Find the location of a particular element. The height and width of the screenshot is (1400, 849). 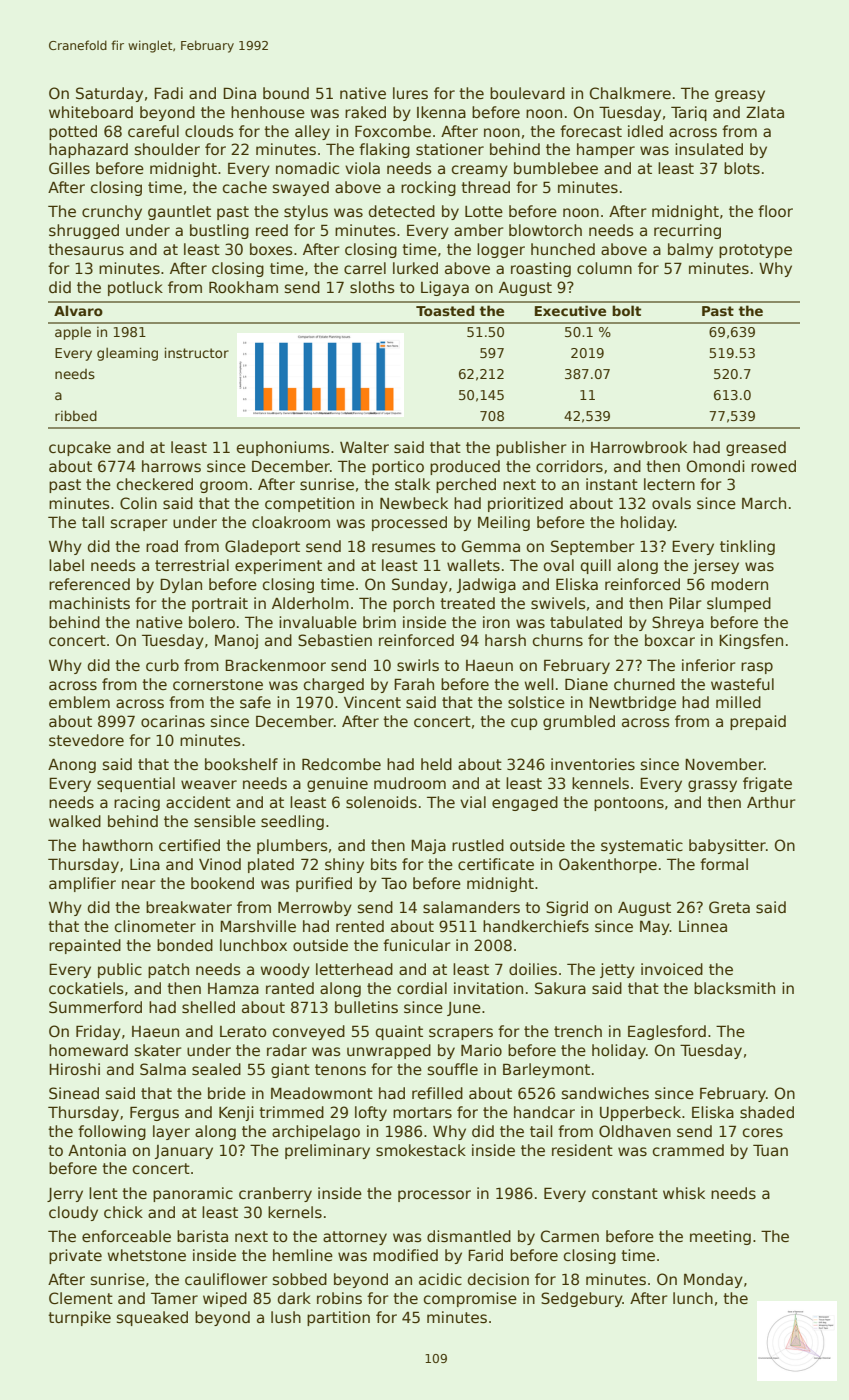

wallets is located at coordinates (473, 565).
